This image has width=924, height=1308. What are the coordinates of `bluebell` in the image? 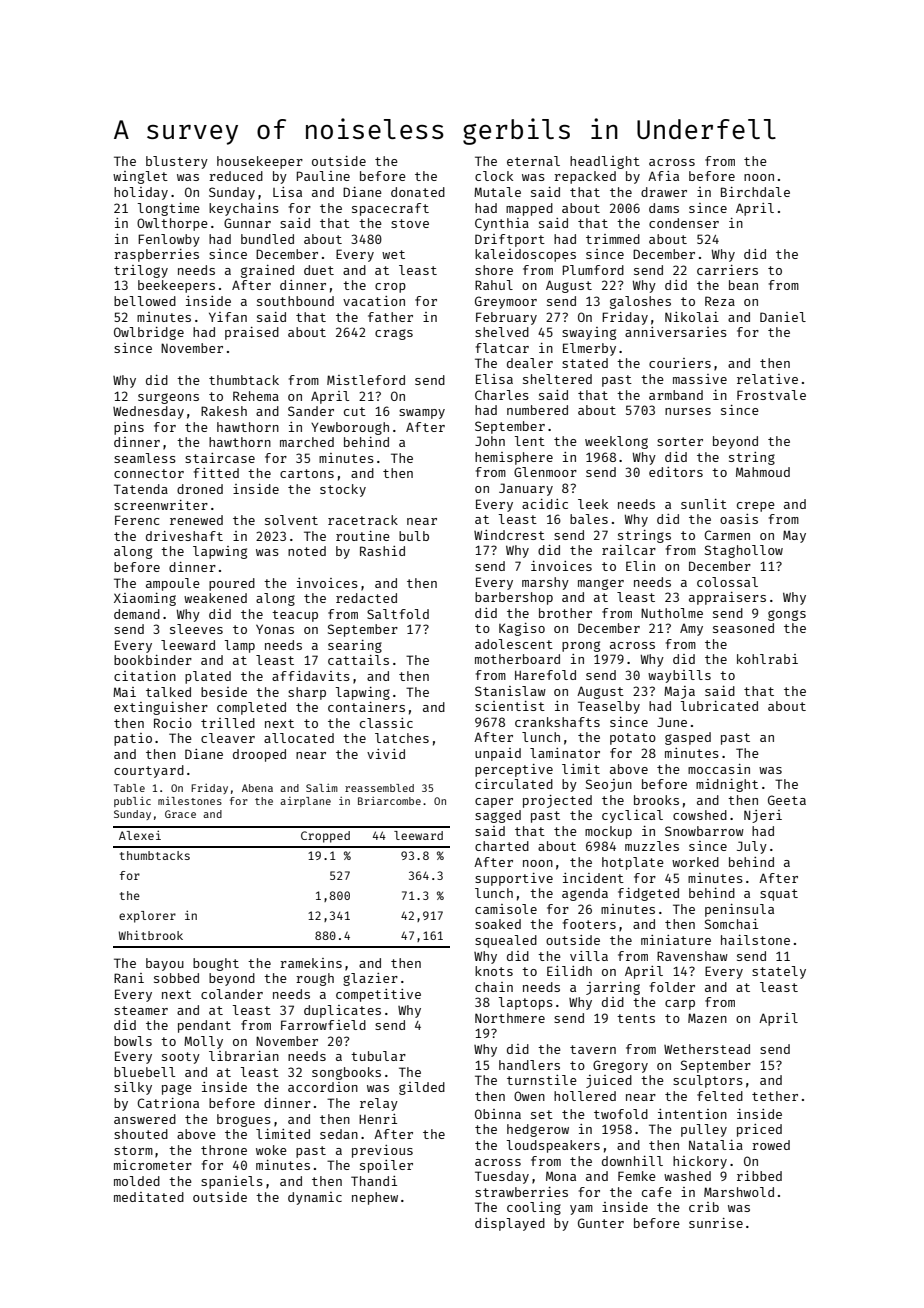 It's located at (144, 1072).
